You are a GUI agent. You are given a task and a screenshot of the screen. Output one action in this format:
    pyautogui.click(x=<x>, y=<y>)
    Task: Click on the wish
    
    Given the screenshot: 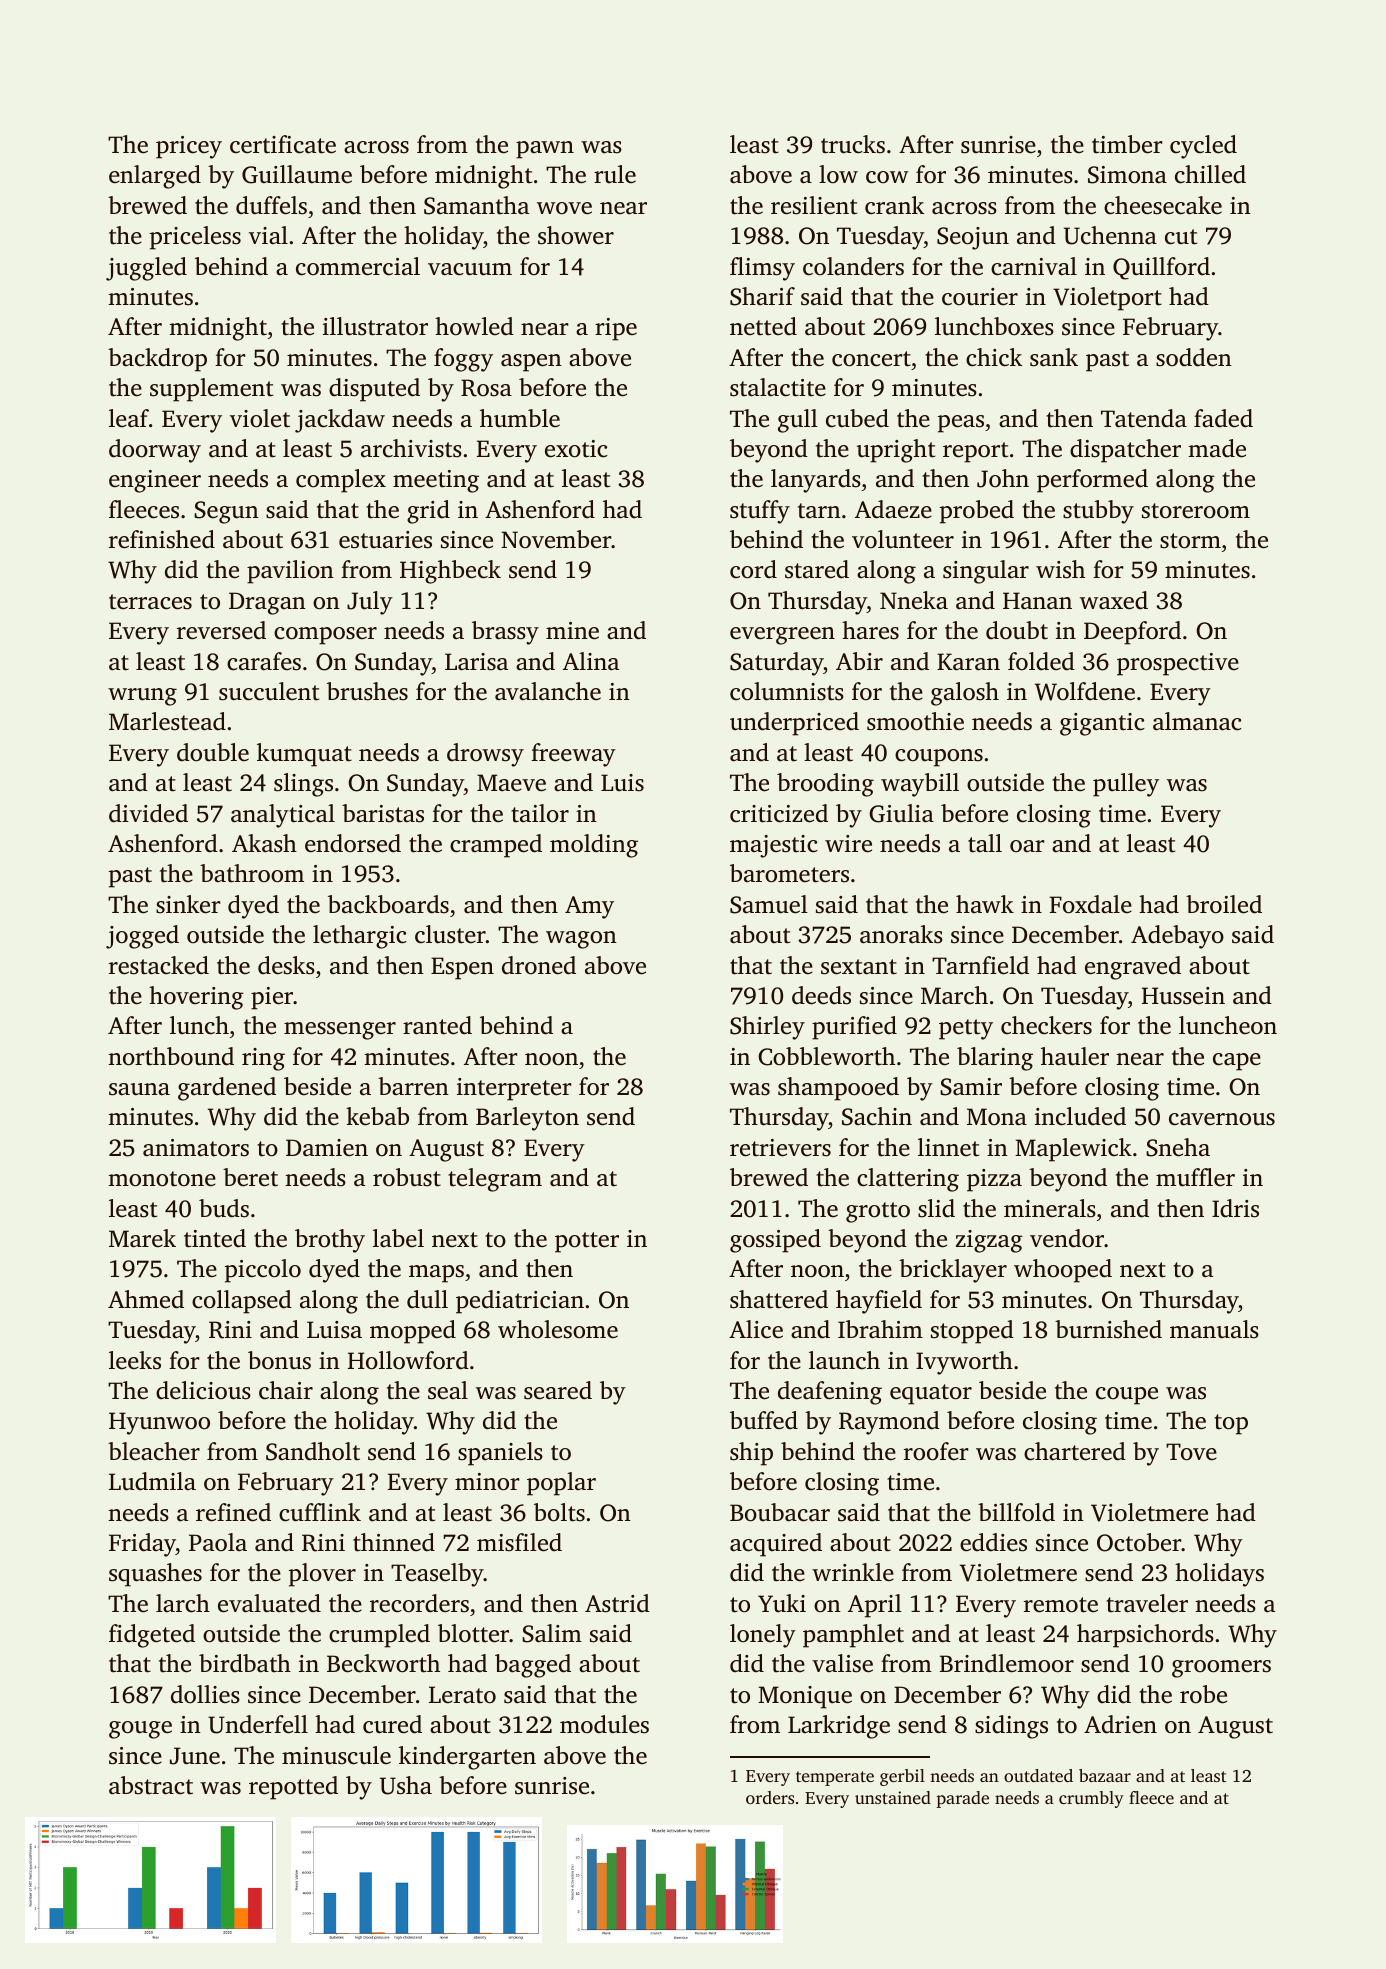 What is the action you would take?
    pyautogui.click(x=1060, y=569)
